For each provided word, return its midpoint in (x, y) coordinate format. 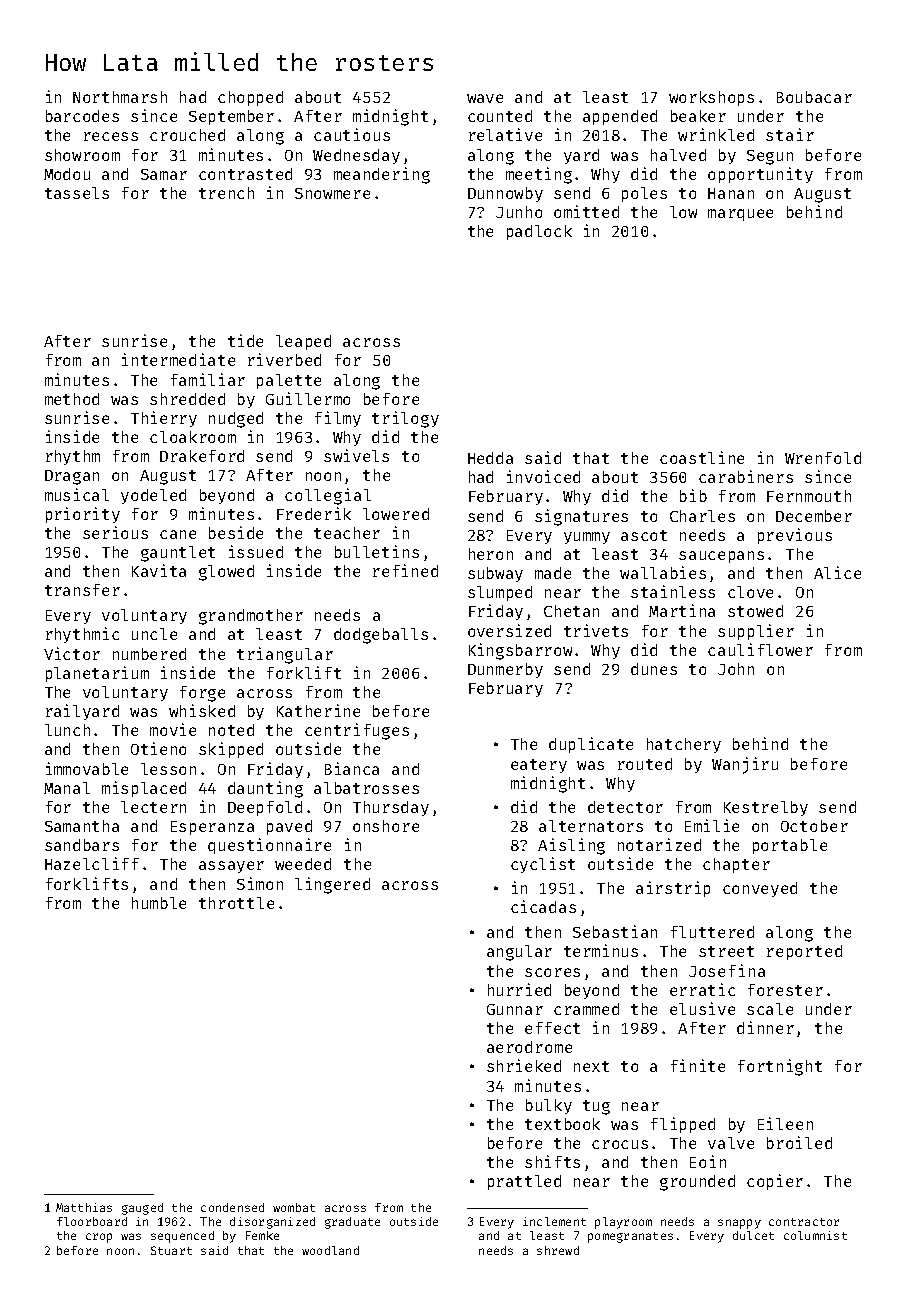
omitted (586, 211)
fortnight (780, 1067)
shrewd (558, 1250)
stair (790, 134)
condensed (232, 1207)
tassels (77, 193)
